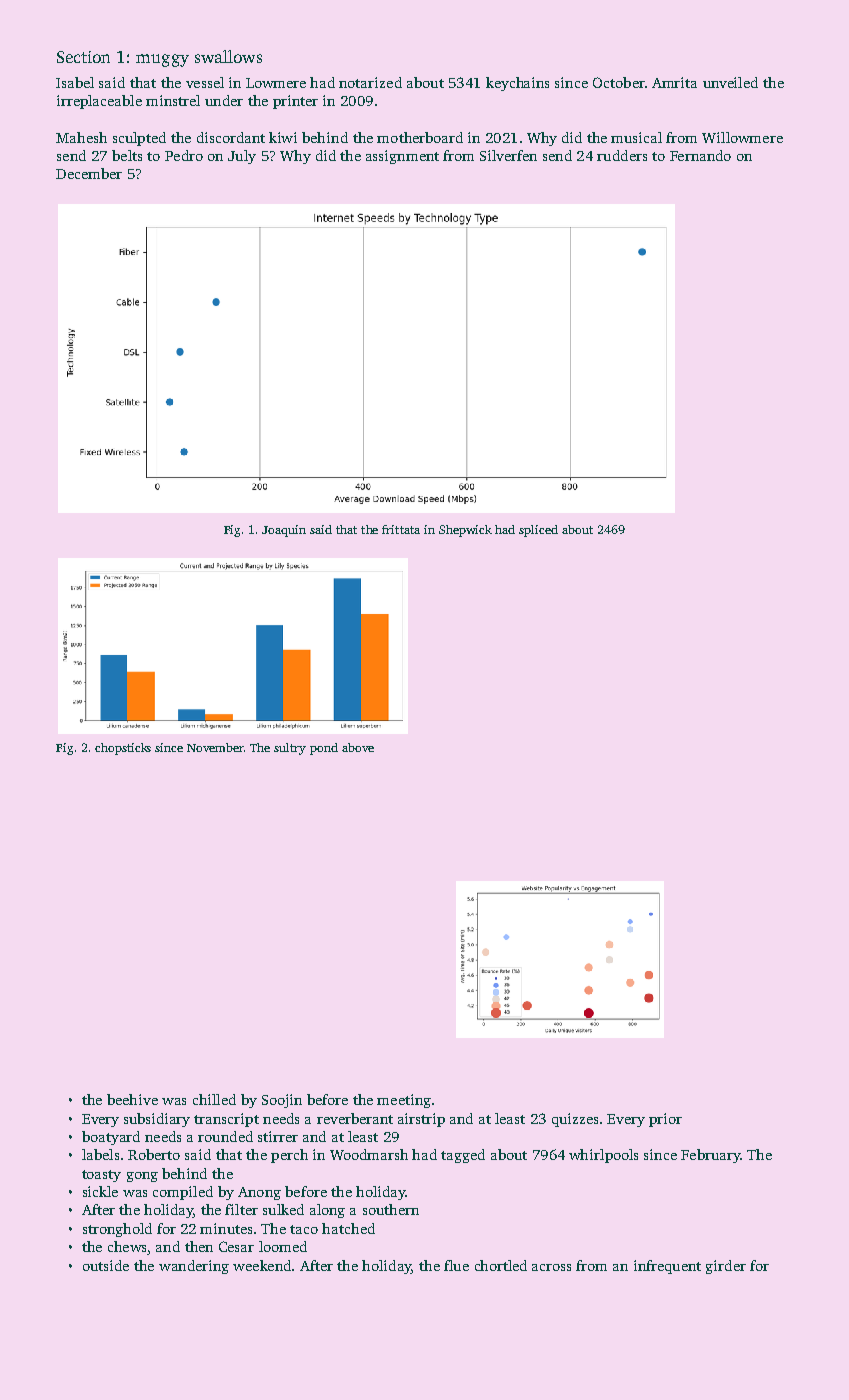 Image resolution: width=849 pixels, height=1400 pixels. What do you see at coordinates (501, 1265) in the document?
I see `chortled` at bounding box center [501, 1265].
